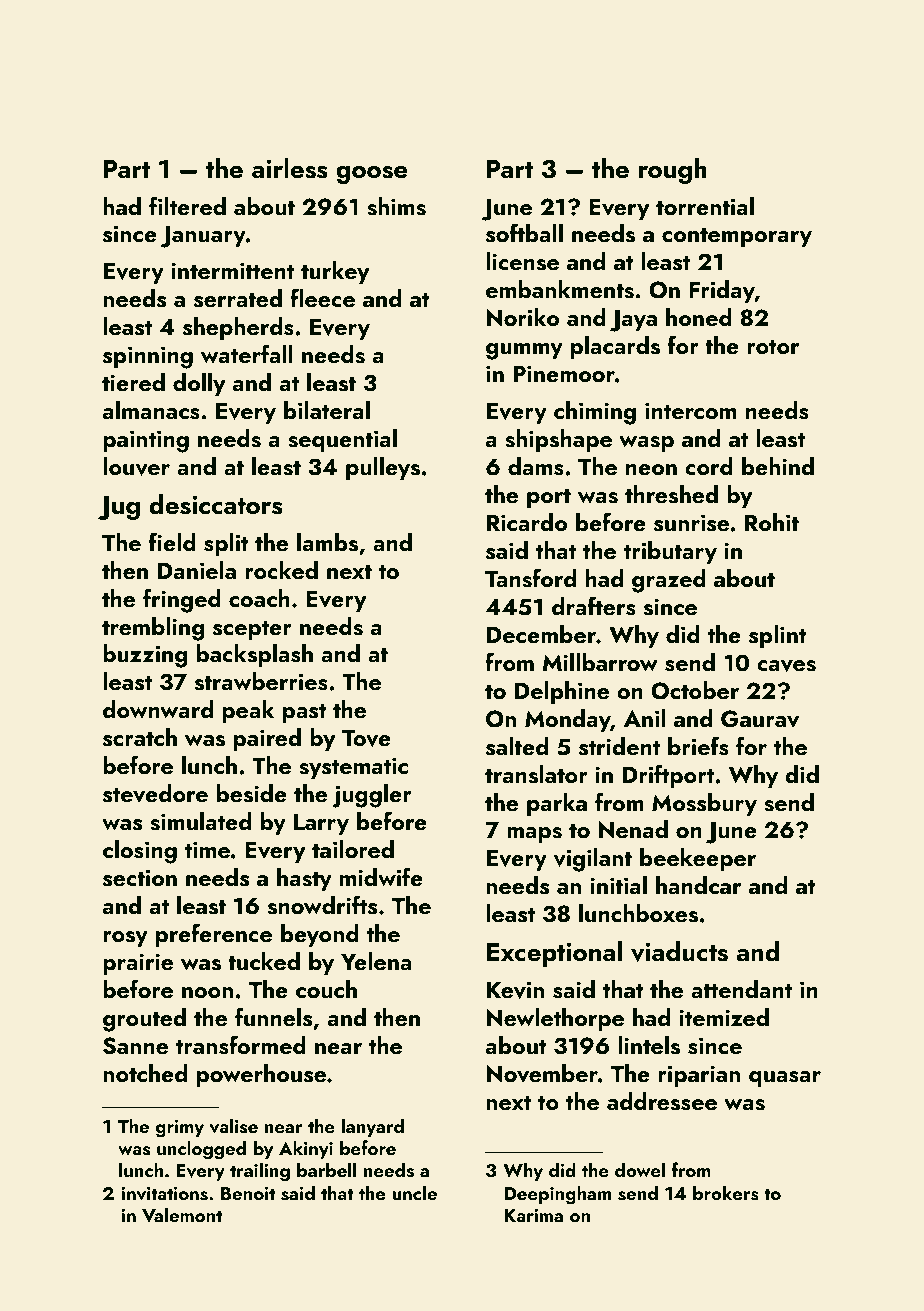 This screenshot has height=1311, width=924. I want to click on airless, so click(290, 168).
